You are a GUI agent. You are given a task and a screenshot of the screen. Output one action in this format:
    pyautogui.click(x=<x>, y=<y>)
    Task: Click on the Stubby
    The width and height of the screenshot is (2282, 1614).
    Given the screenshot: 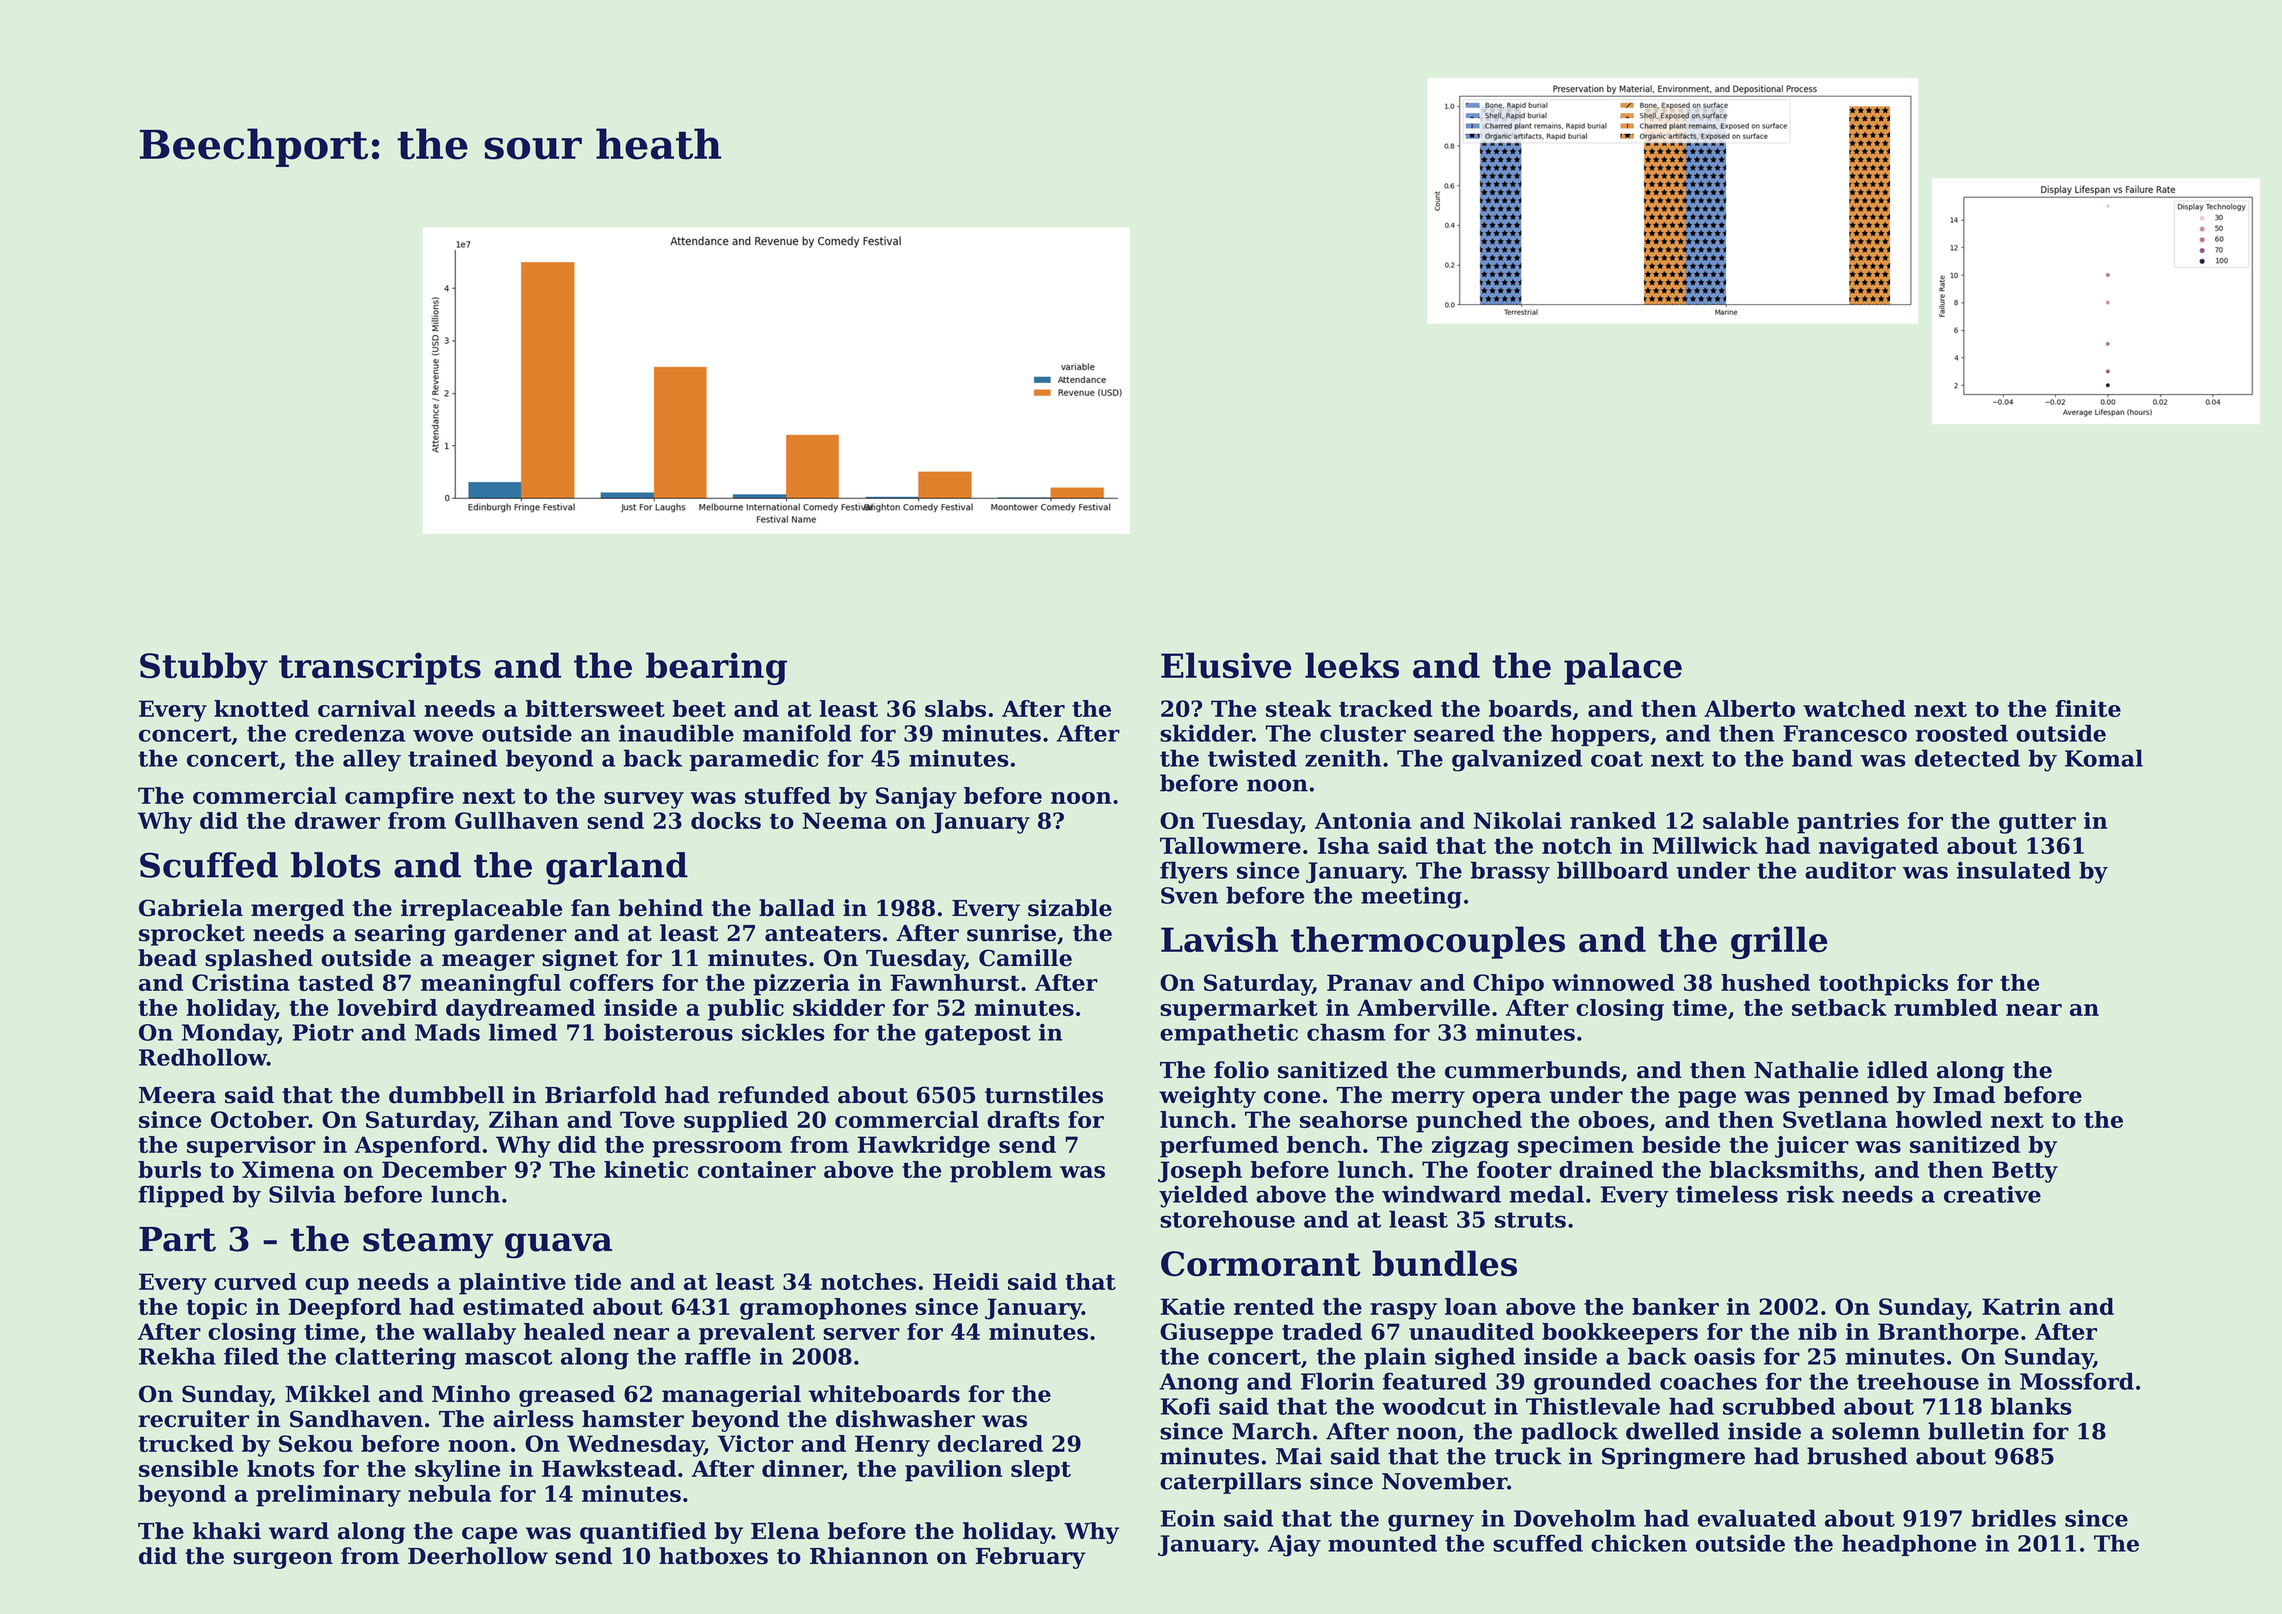 What is the action you would take?
    pyautogui.click(x=204, y=668)
